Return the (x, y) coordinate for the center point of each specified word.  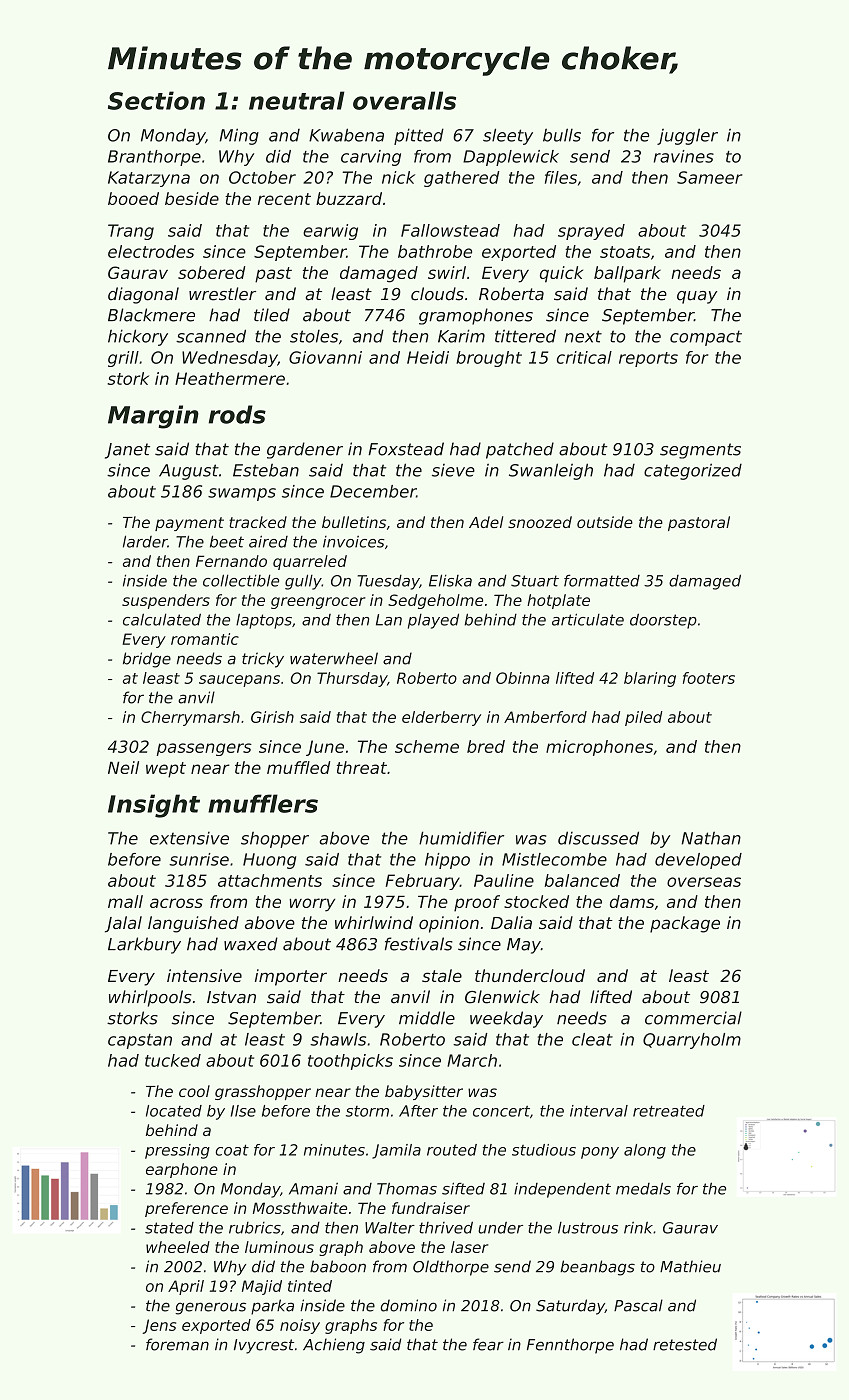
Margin (153, 417)
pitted (419, 136)
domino (408, 1305)
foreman (177, 1344)
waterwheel (334, 658)
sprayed (591, 232)
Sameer (710, 177)
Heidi (428, 357)
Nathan (711, 838)
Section (156, 100)
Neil (123, 767)
